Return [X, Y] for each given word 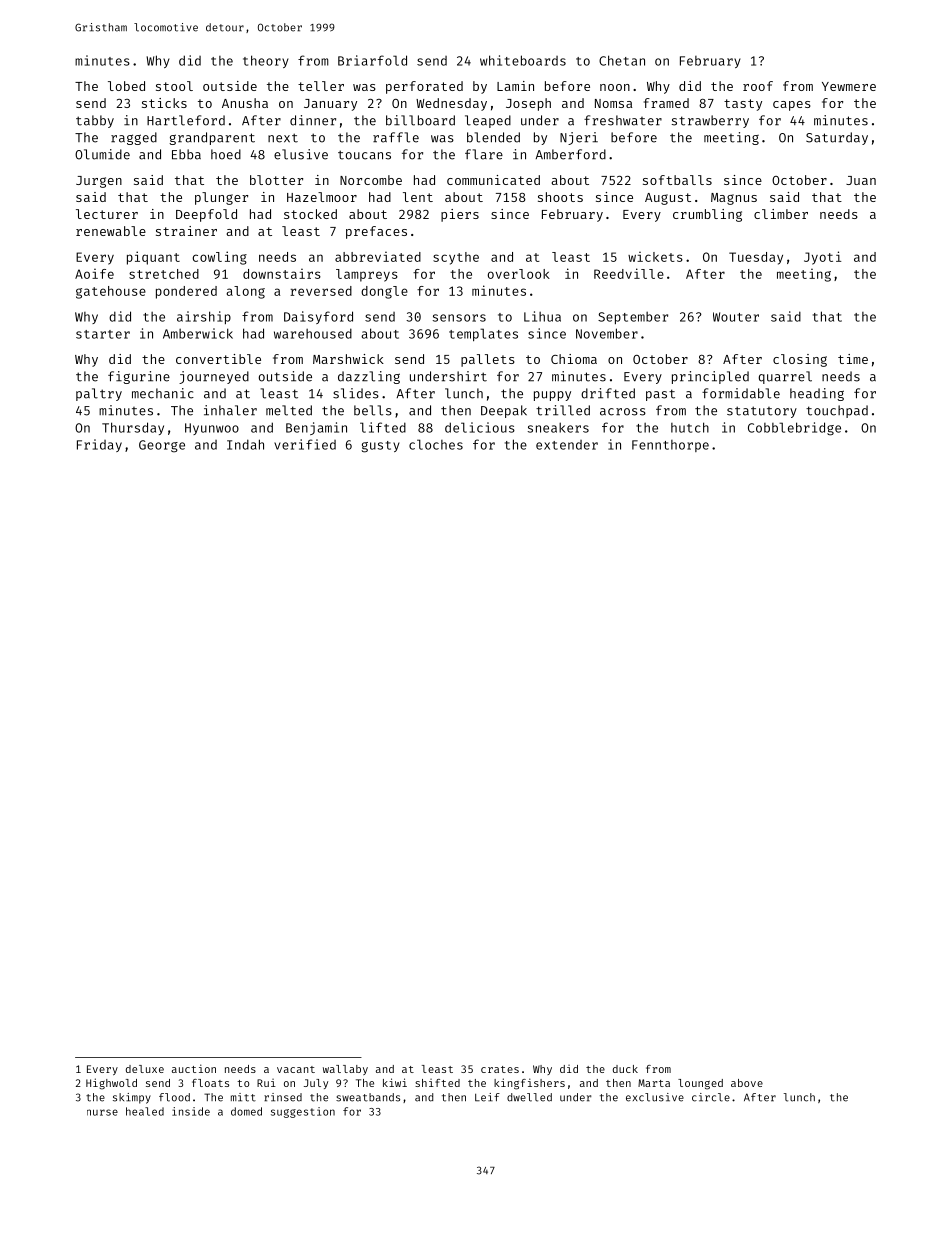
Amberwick [198, 333]
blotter [276, 180]
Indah [245, 444]
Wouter [736, 317]
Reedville [629, 273]
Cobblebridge [794, 429]
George [162, 446]
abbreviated [378, 257]
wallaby [345, 1070]
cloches [436, 444]
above [747, 1083]
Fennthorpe [670, 446]
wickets [655, 257]
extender [567, 445]
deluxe [145, 1069]
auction [194, 1068]
